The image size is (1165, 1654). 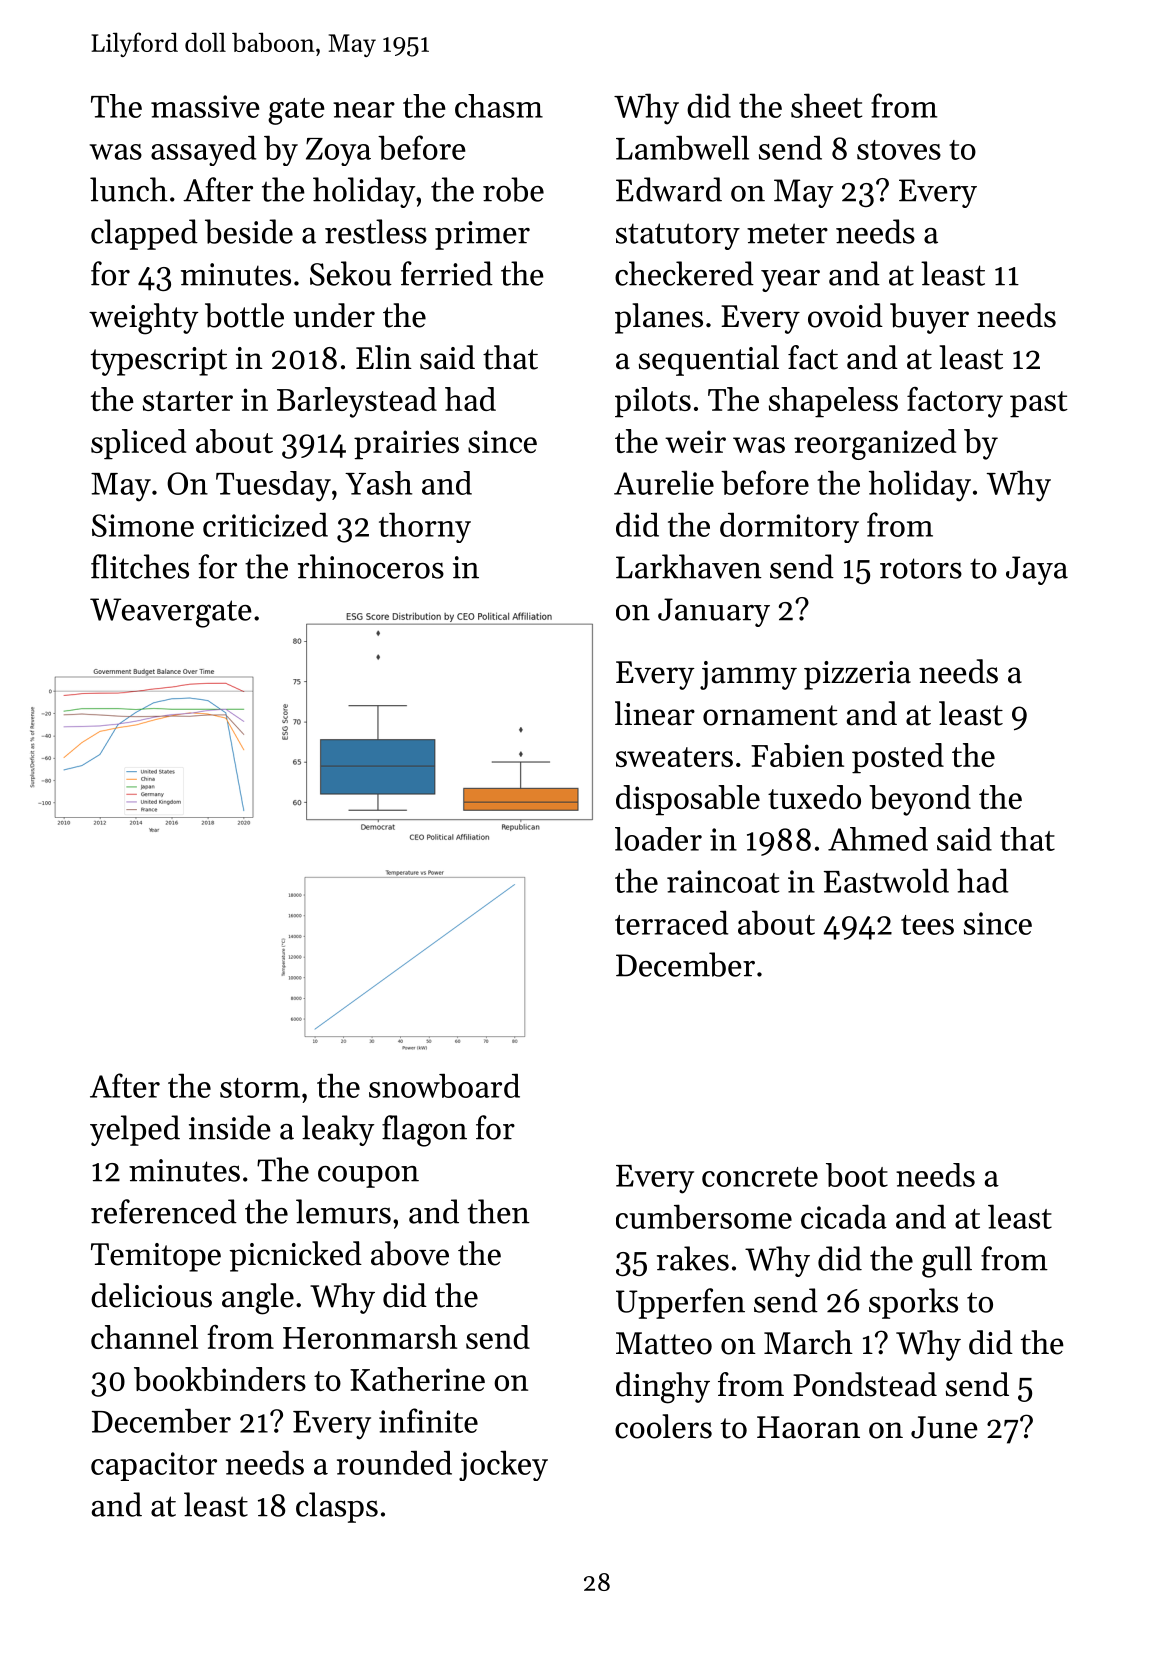 I want to click on stoves, so click(x=899, y=150).
